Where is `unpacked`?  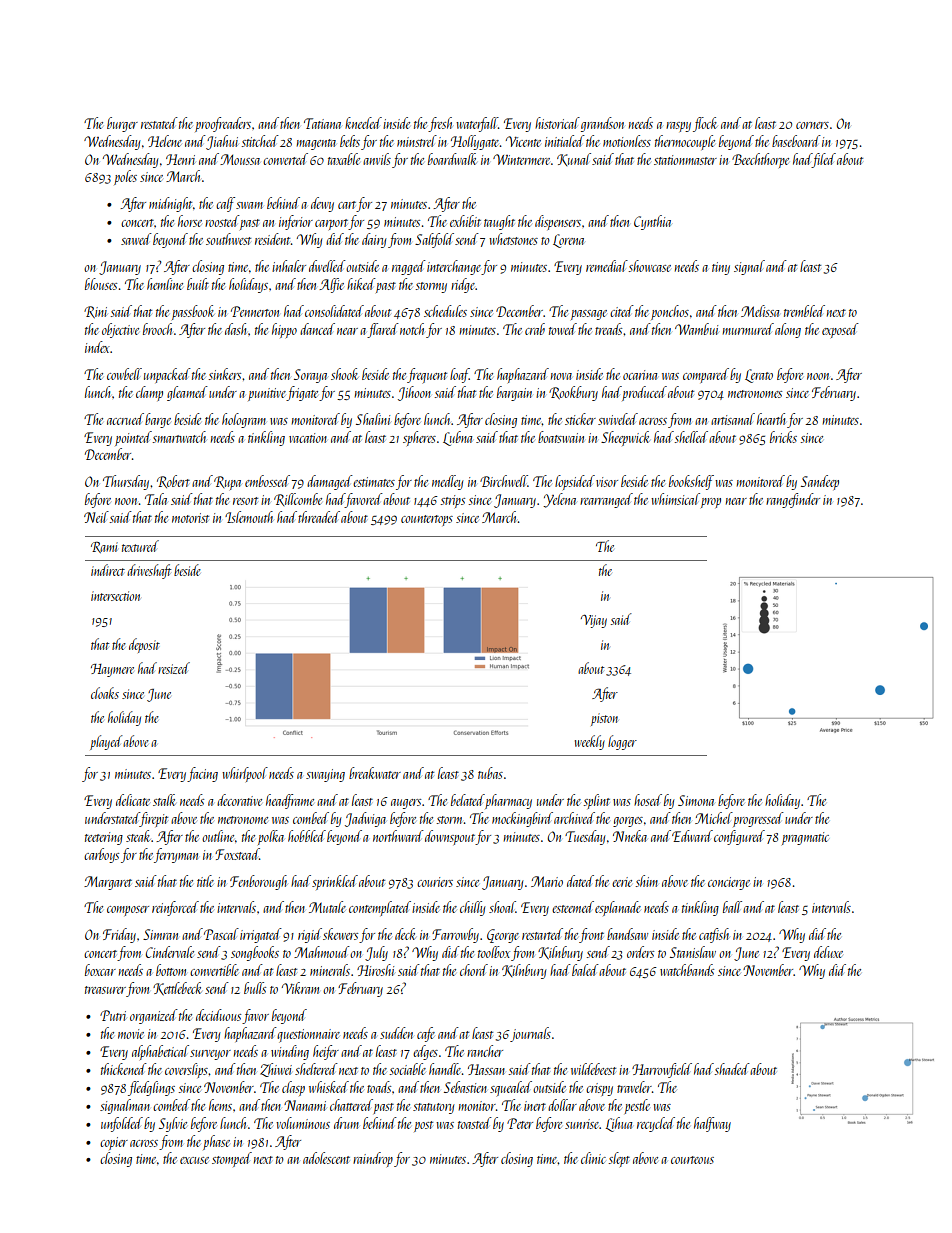
unpacked is located at coordinates (167, 375).
